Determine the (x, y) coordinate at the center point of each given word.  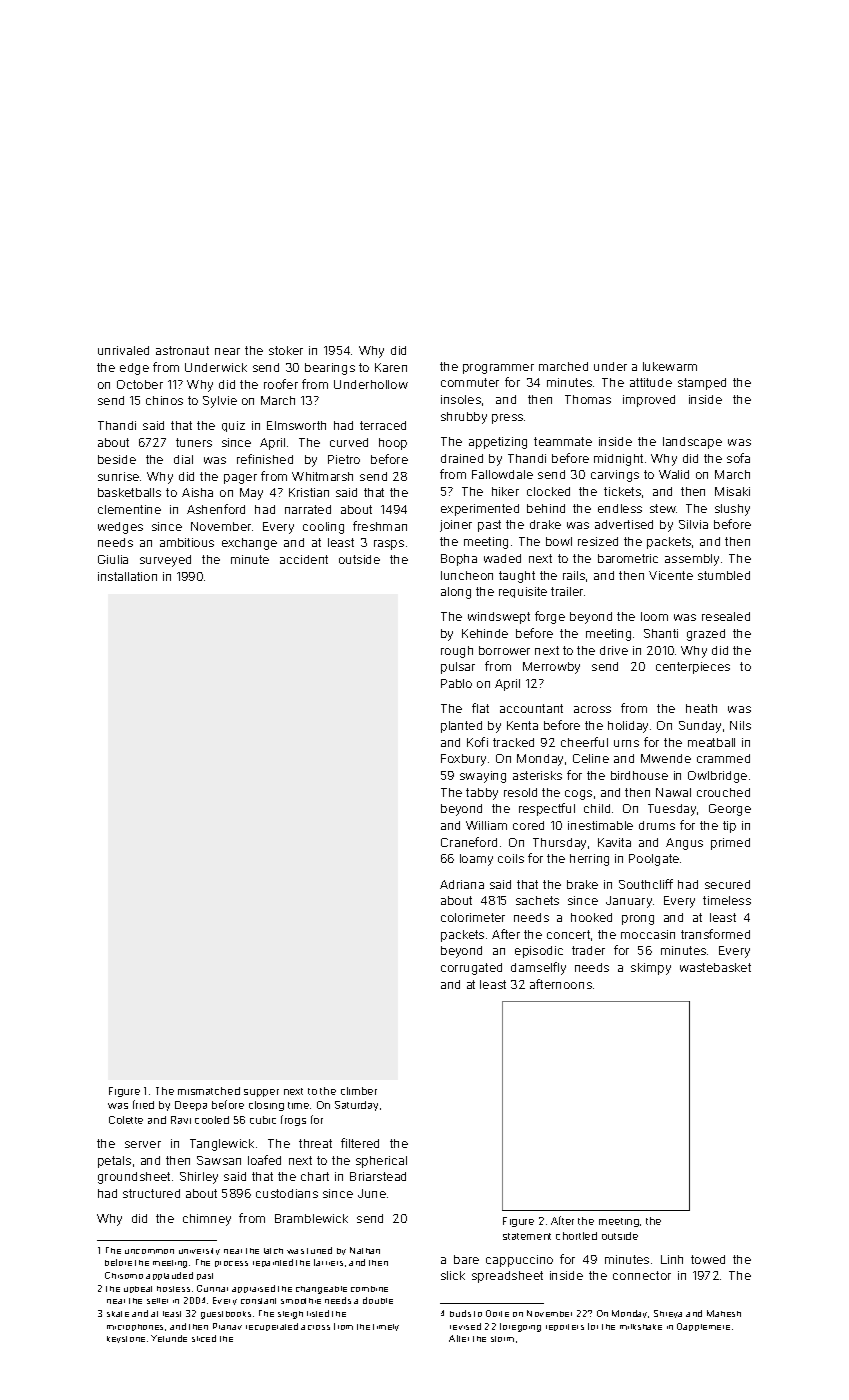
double (378, 1300)
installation (127, 576)
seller (157, 1301)
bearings (330, 369)
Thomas (588, 399)
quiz (233, 426)
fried (143, 1104)
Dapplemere (703, 1327)
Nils (740, 725)
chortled (576, 1236)
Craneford (469, 842)
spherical (381, 1162)
